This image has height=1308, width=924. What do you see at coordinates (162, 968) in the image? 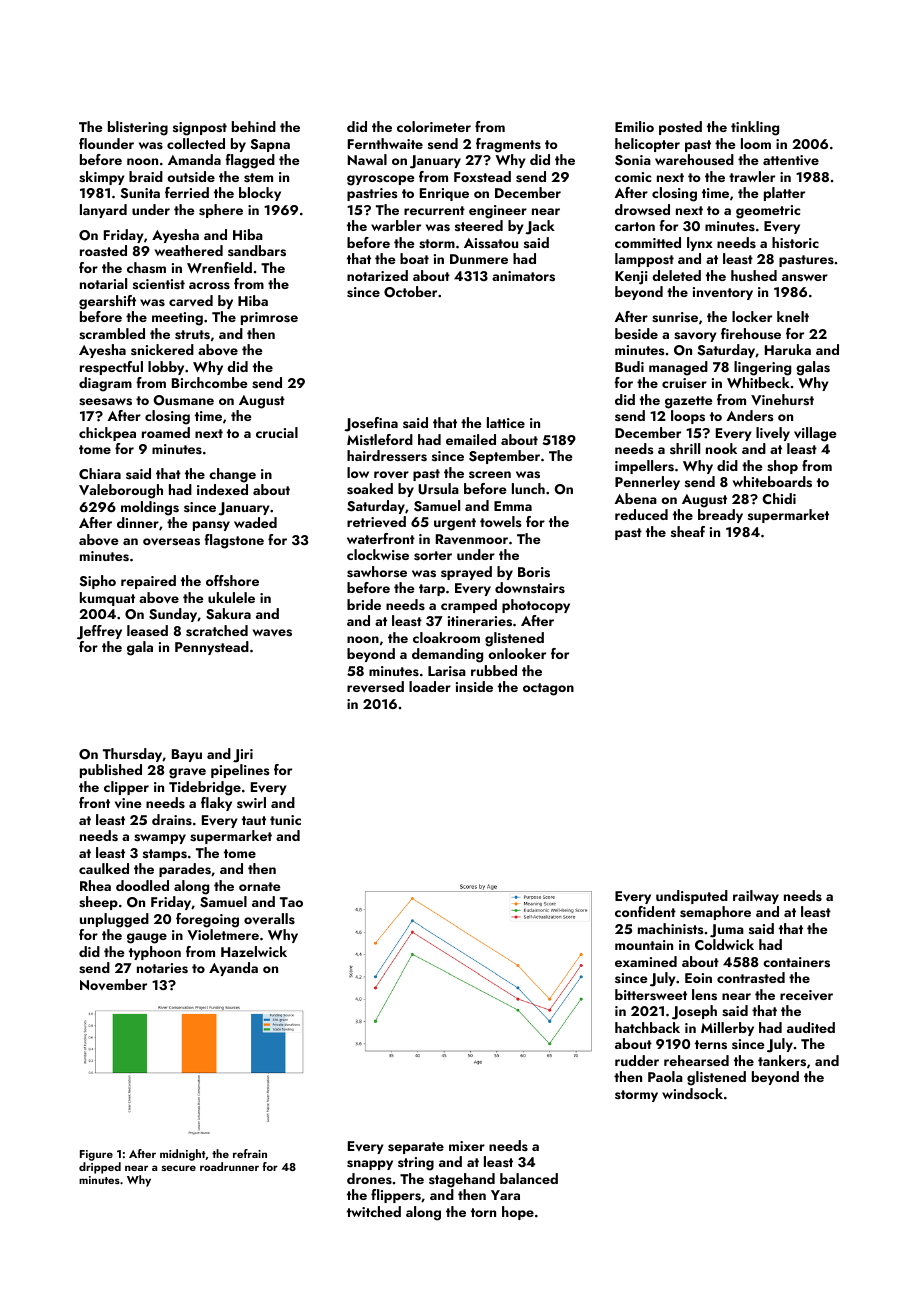
I see `notaries` at bounding box center [162, 968].
